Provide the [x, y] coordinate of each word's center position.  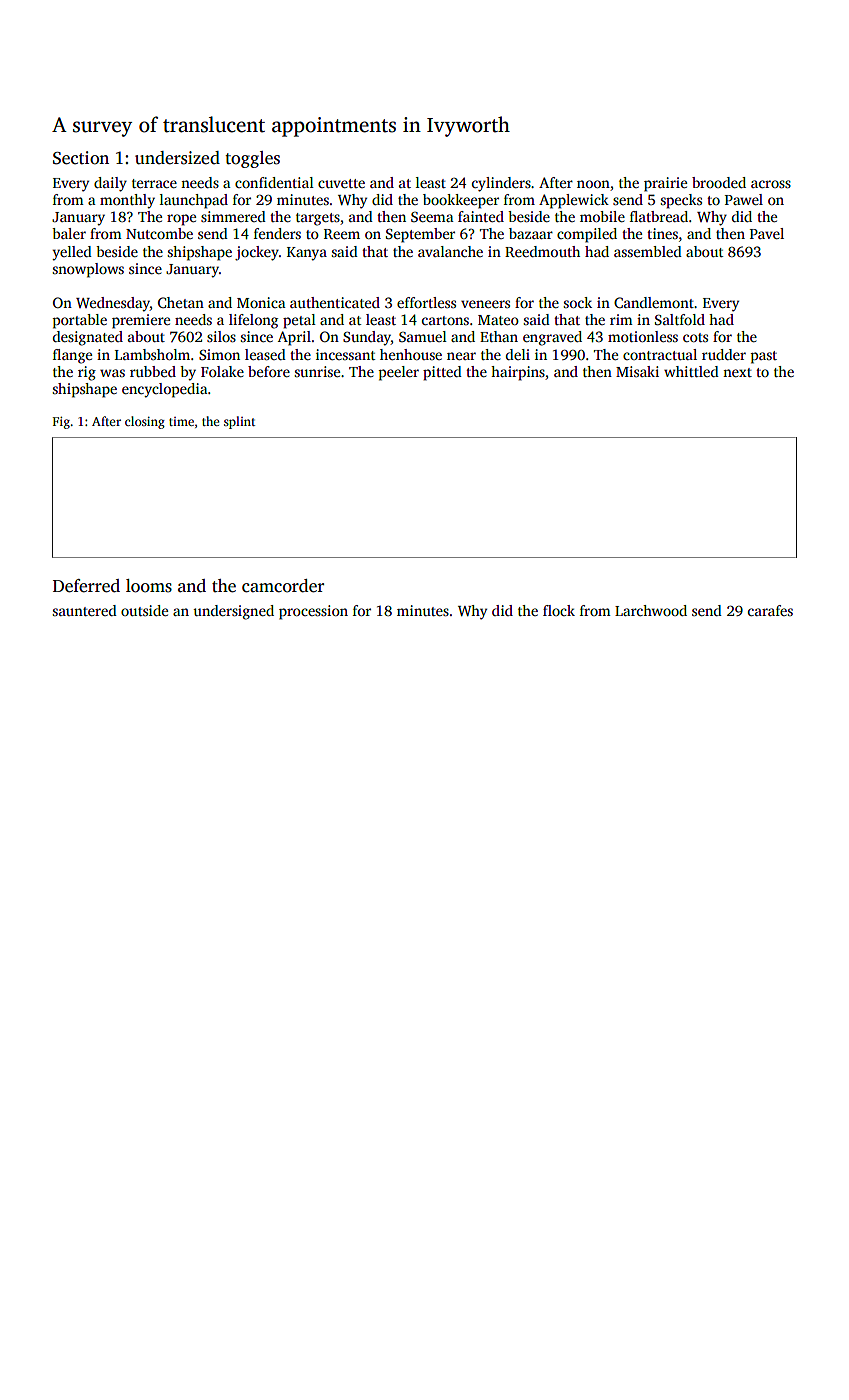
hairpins [518, 373]
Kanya [307, 254]
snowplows [88, 270]
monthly [127, 201]
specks [681, 201]
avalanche [450, 251]
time [181, 421]
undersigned [233, 612]
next [737, 372]
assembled [648, 251]
